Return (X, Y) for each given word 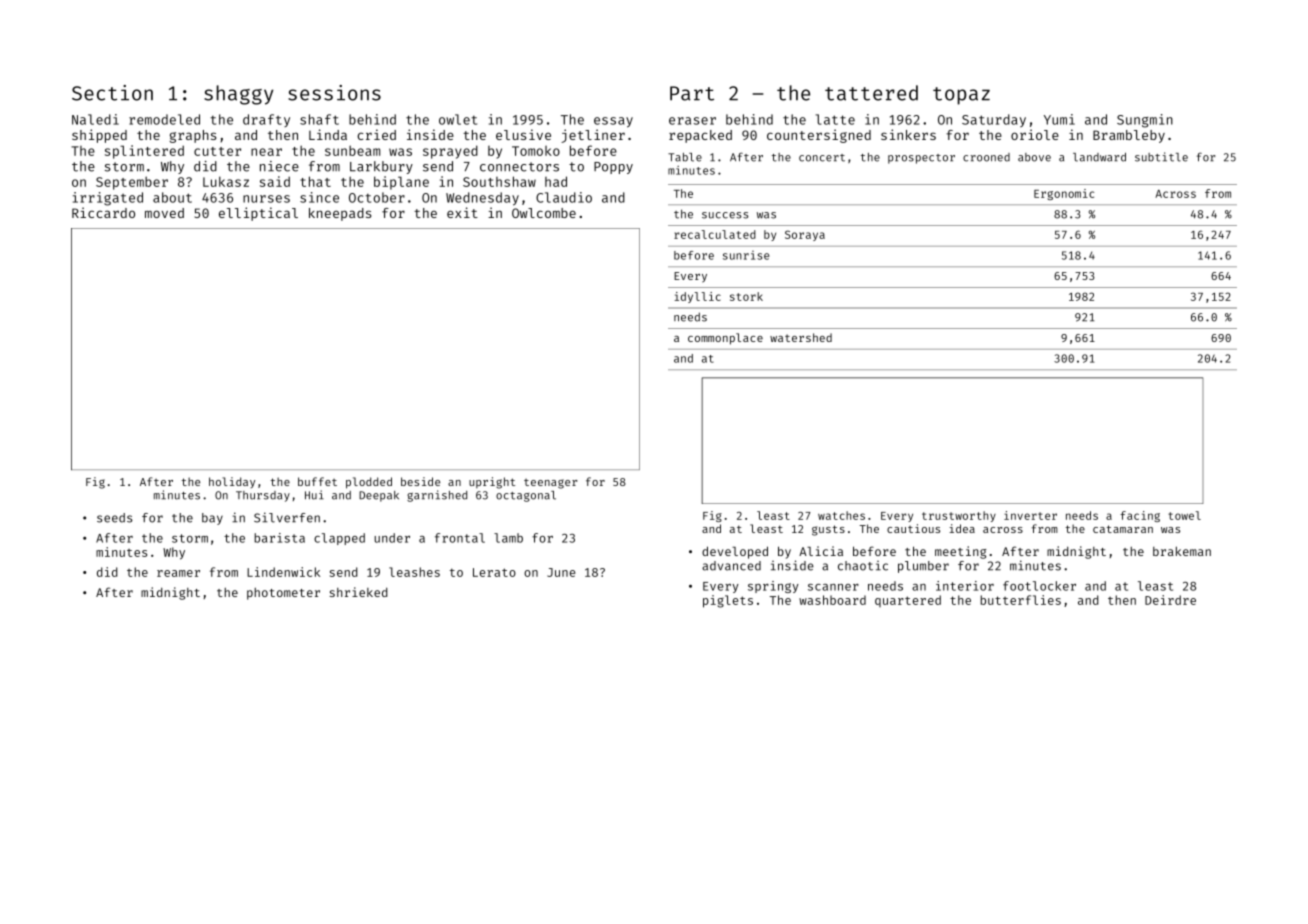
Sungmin (1145, 121)
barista (279, 538)
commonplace (725, 339)
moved (164, 213)
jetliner (593, 136)
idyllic (697, 297)
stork (746, 296)
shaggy (238, 95)
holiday (232, 482)
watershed (801, 337)
